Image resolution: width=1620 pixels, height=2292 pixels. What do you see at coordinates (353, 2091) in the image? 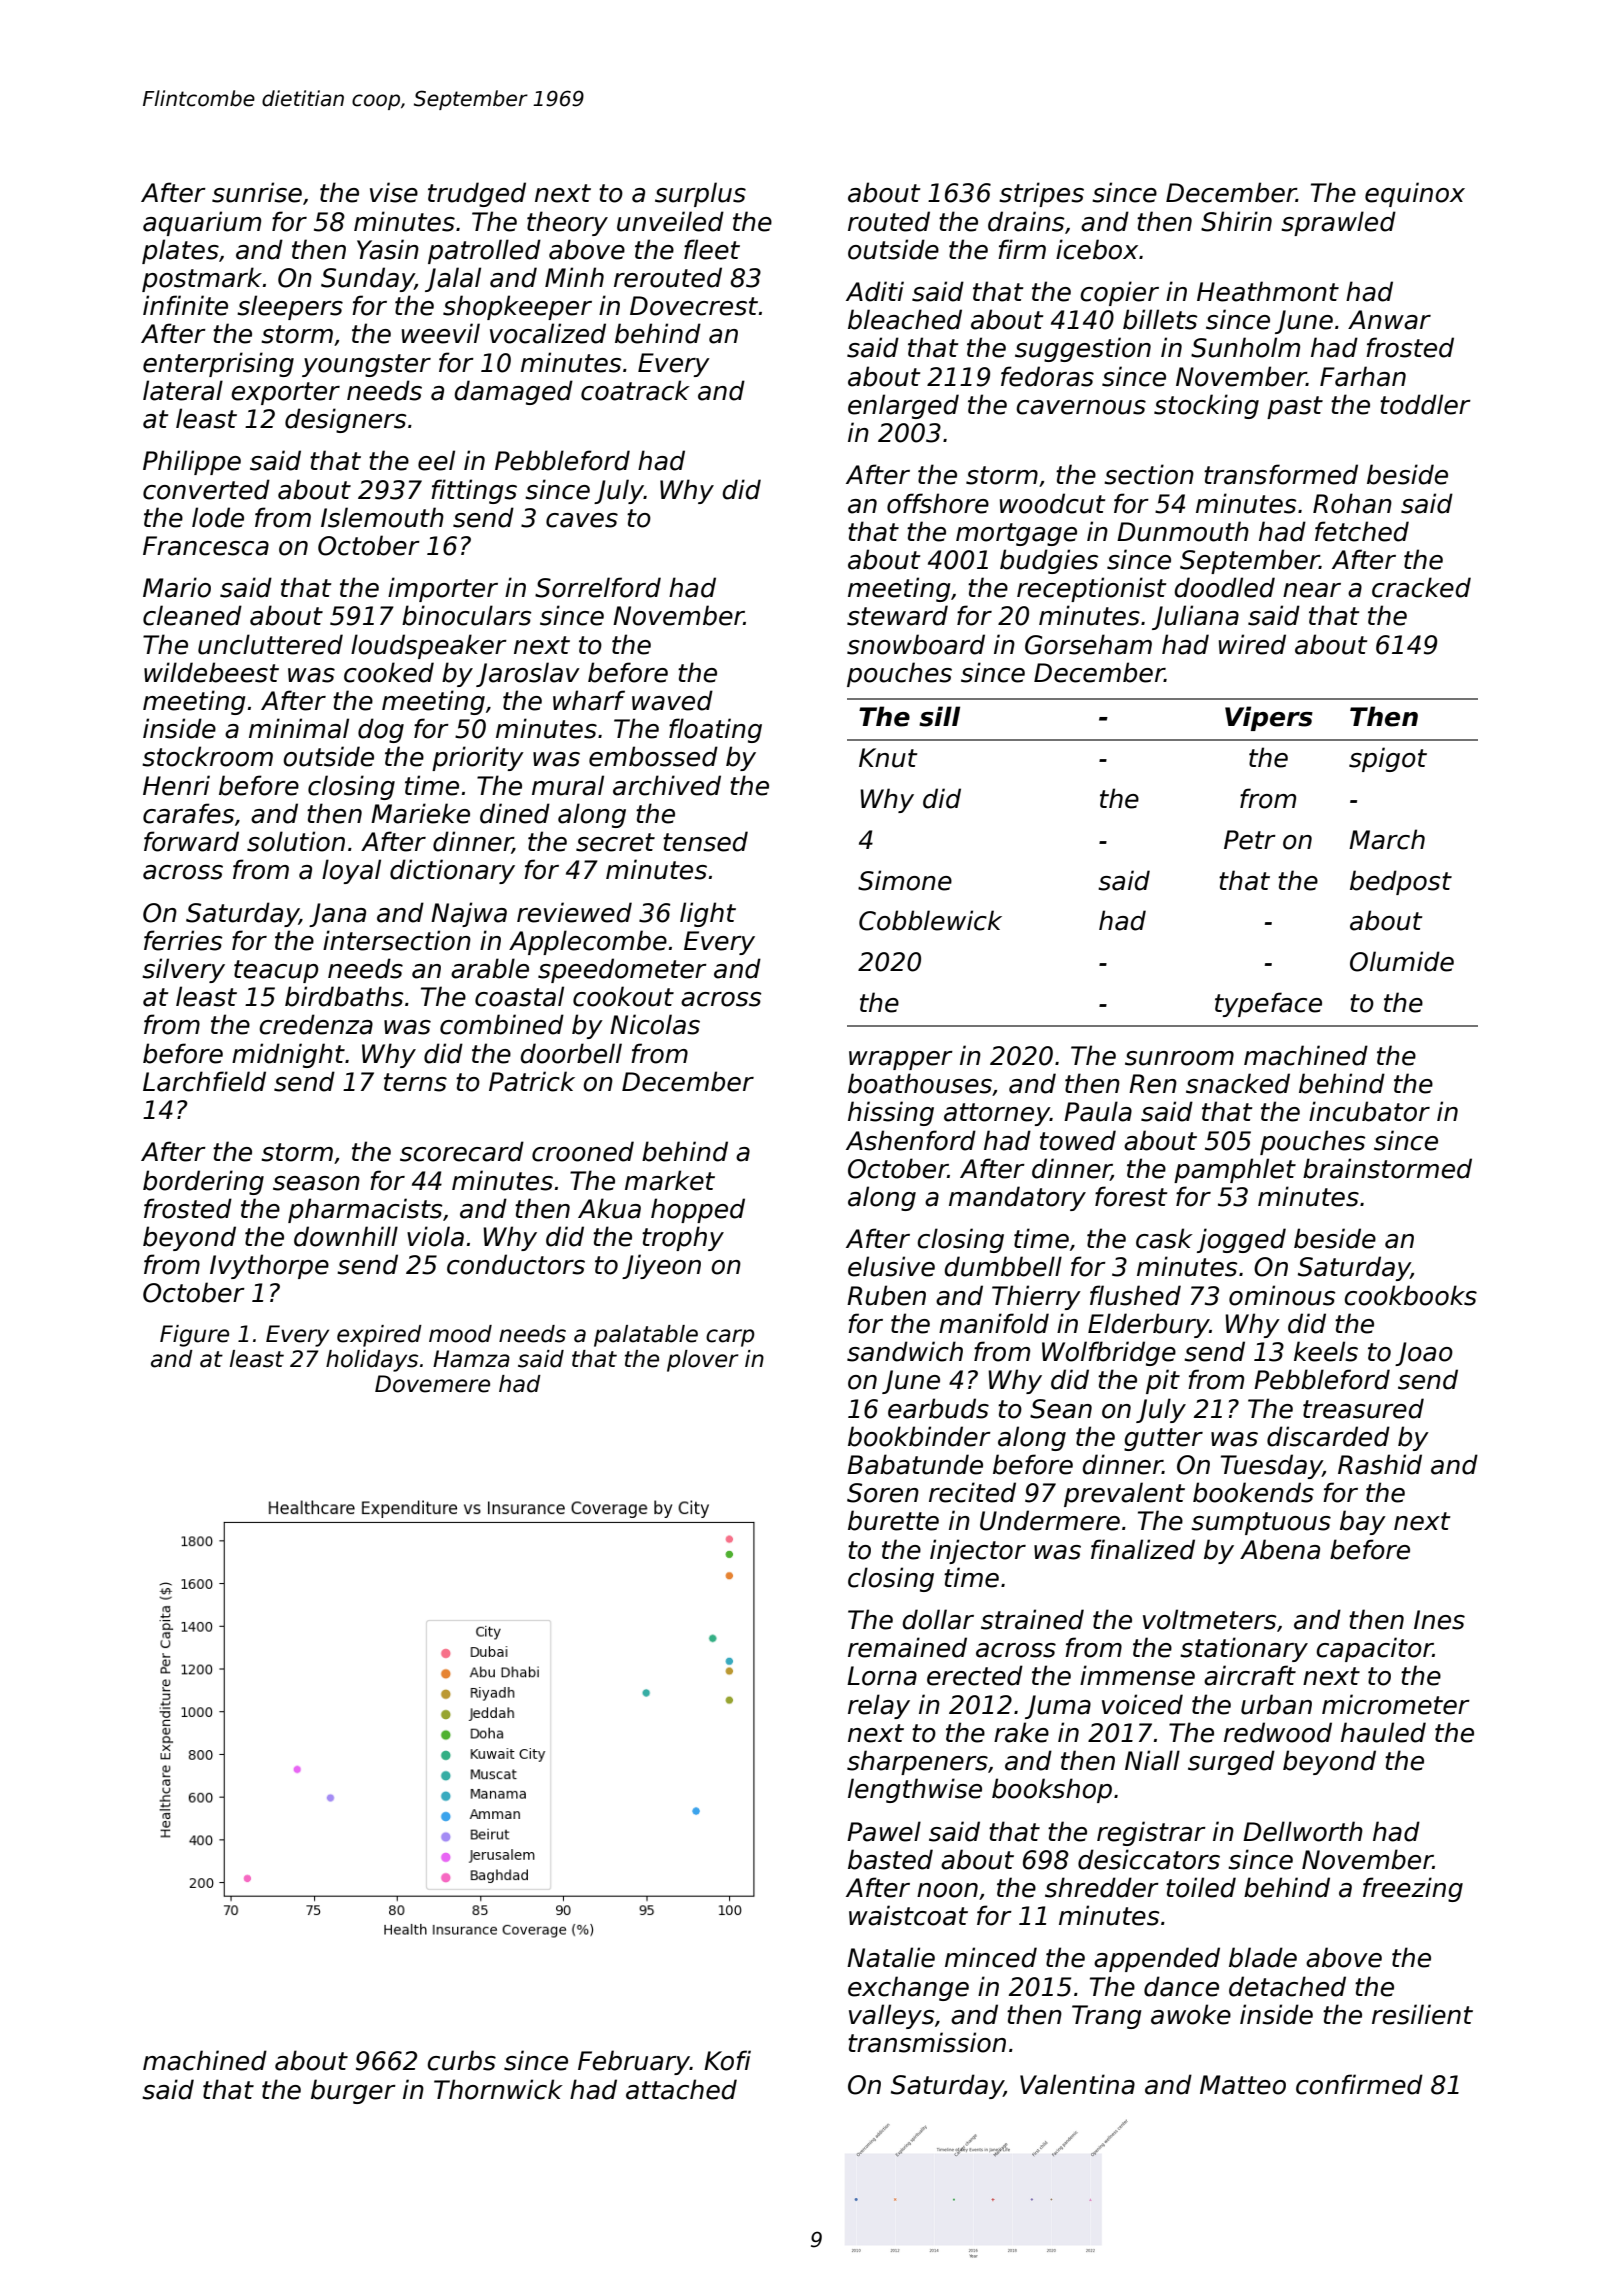
I see `burger` at bounding box center [353, 2091].
